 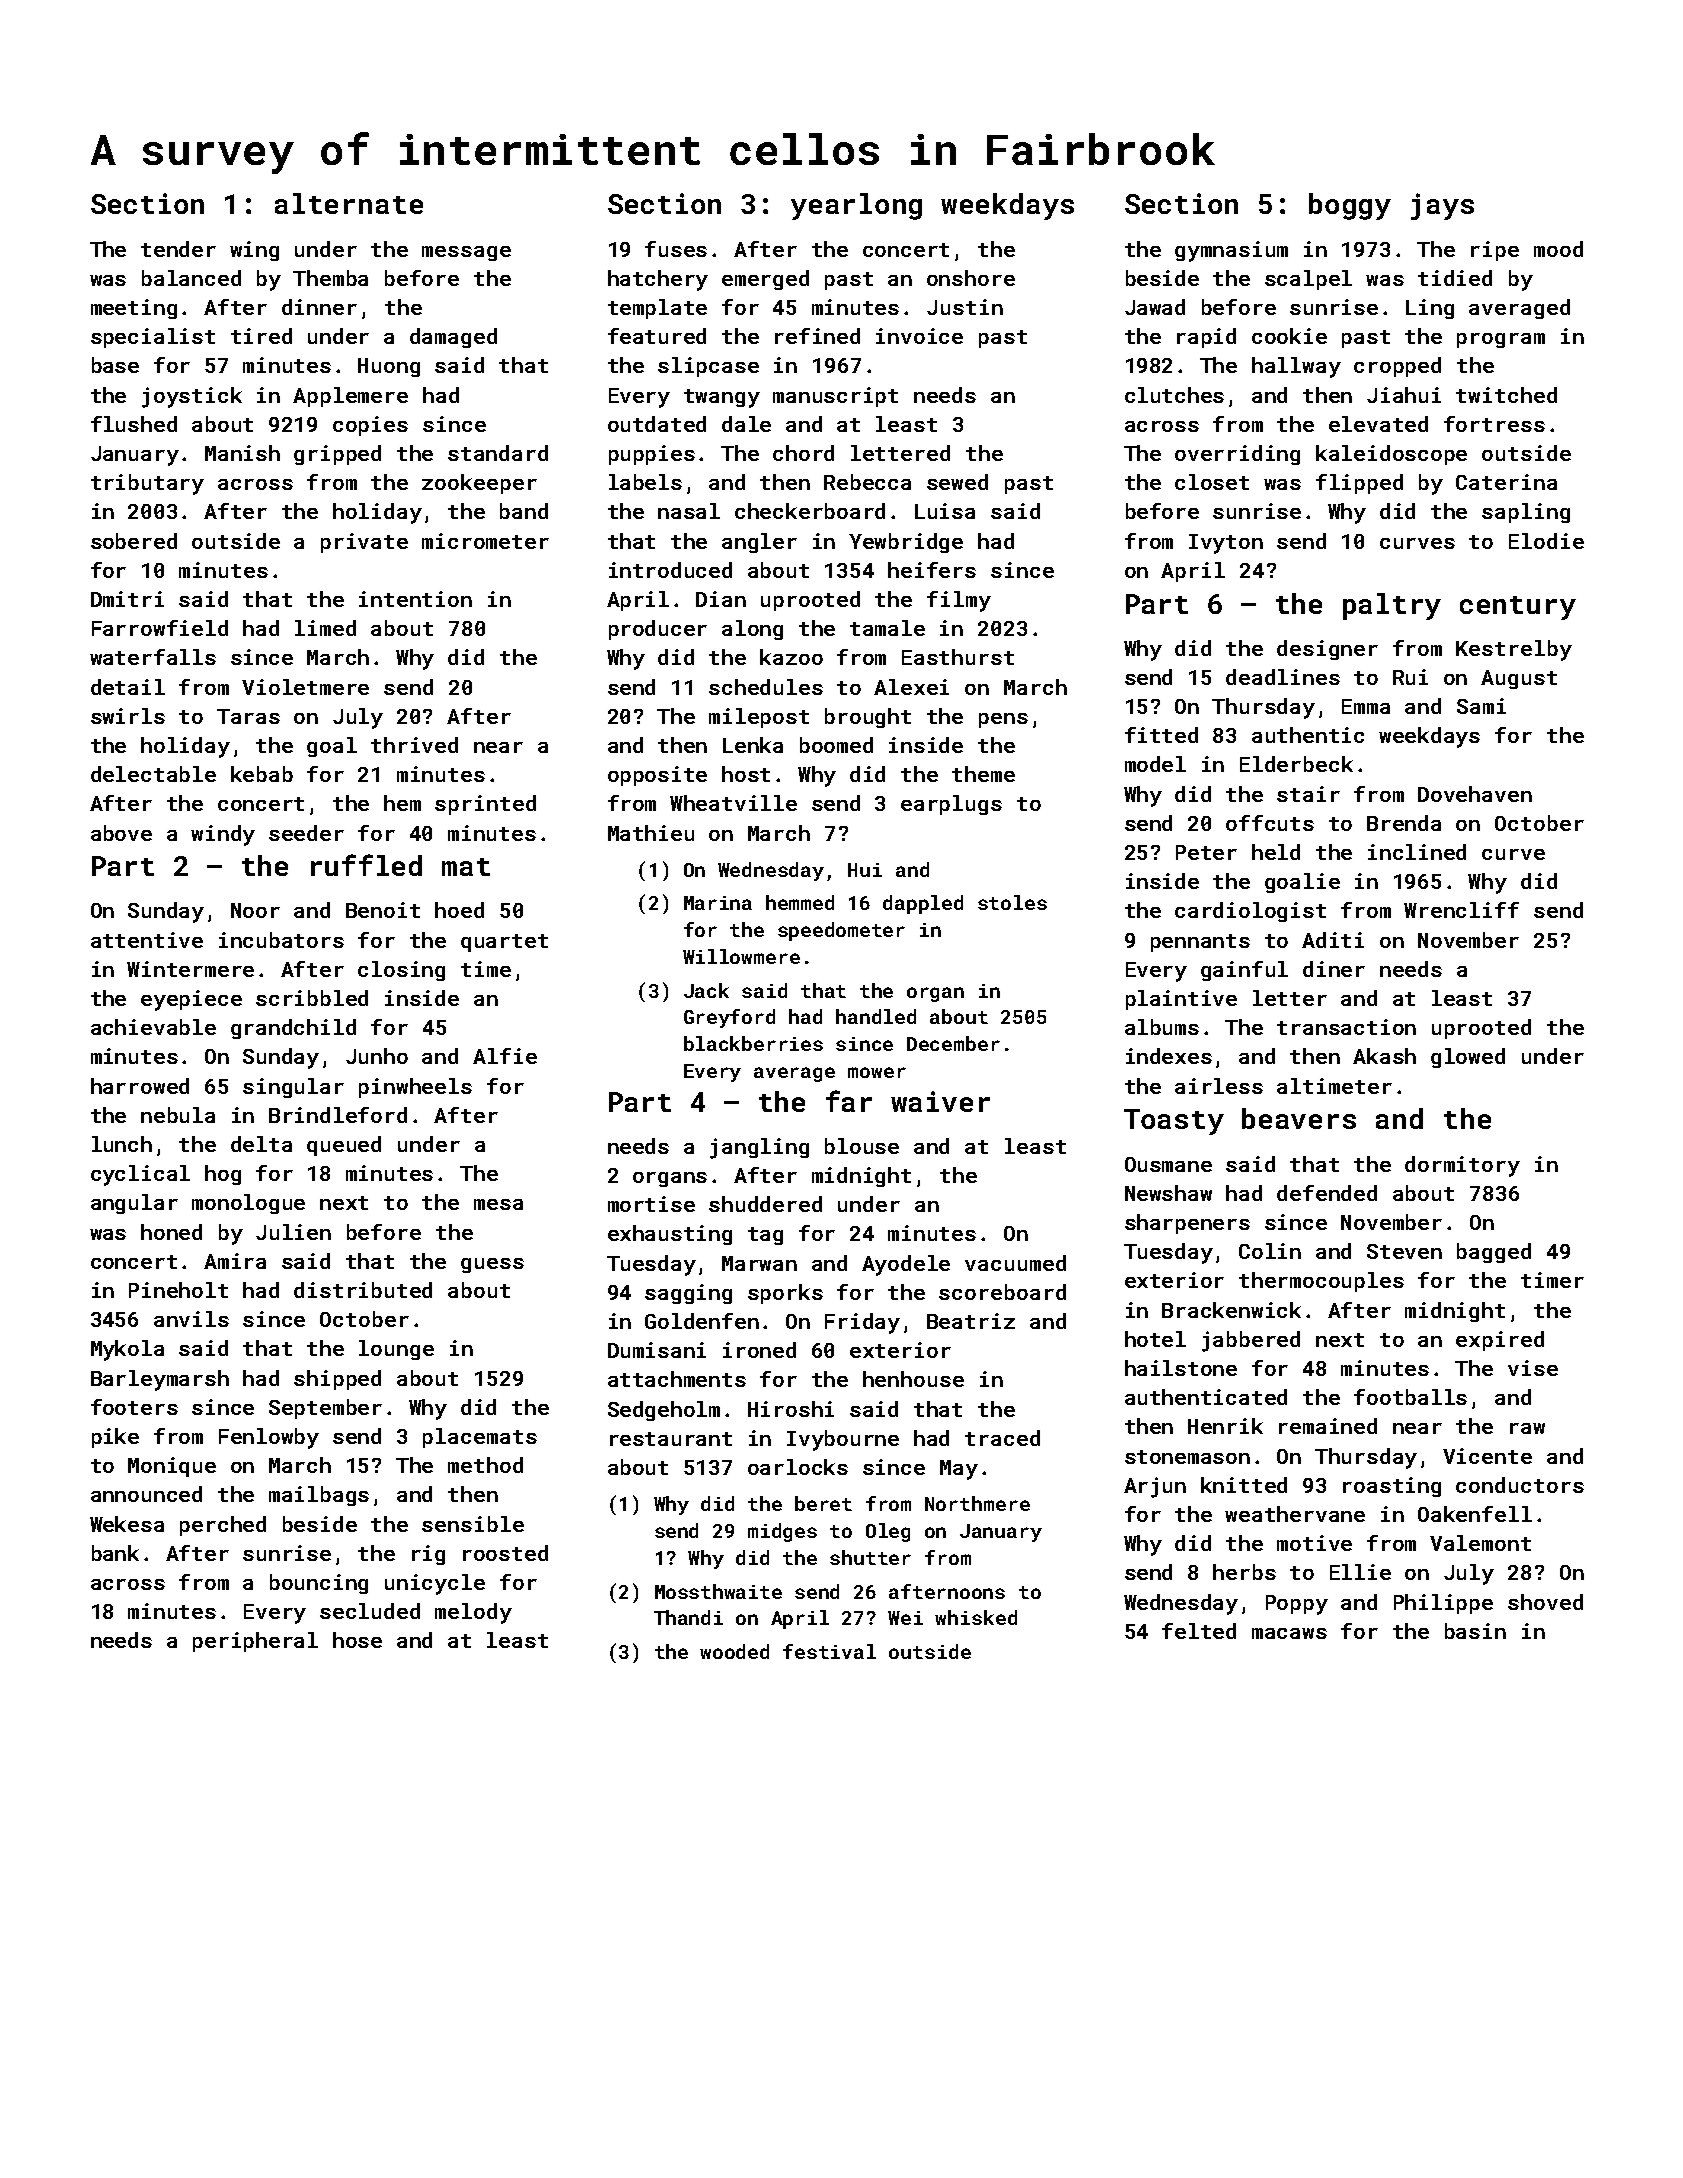 I want to click on yearlong, so click(x=856, y=206).
